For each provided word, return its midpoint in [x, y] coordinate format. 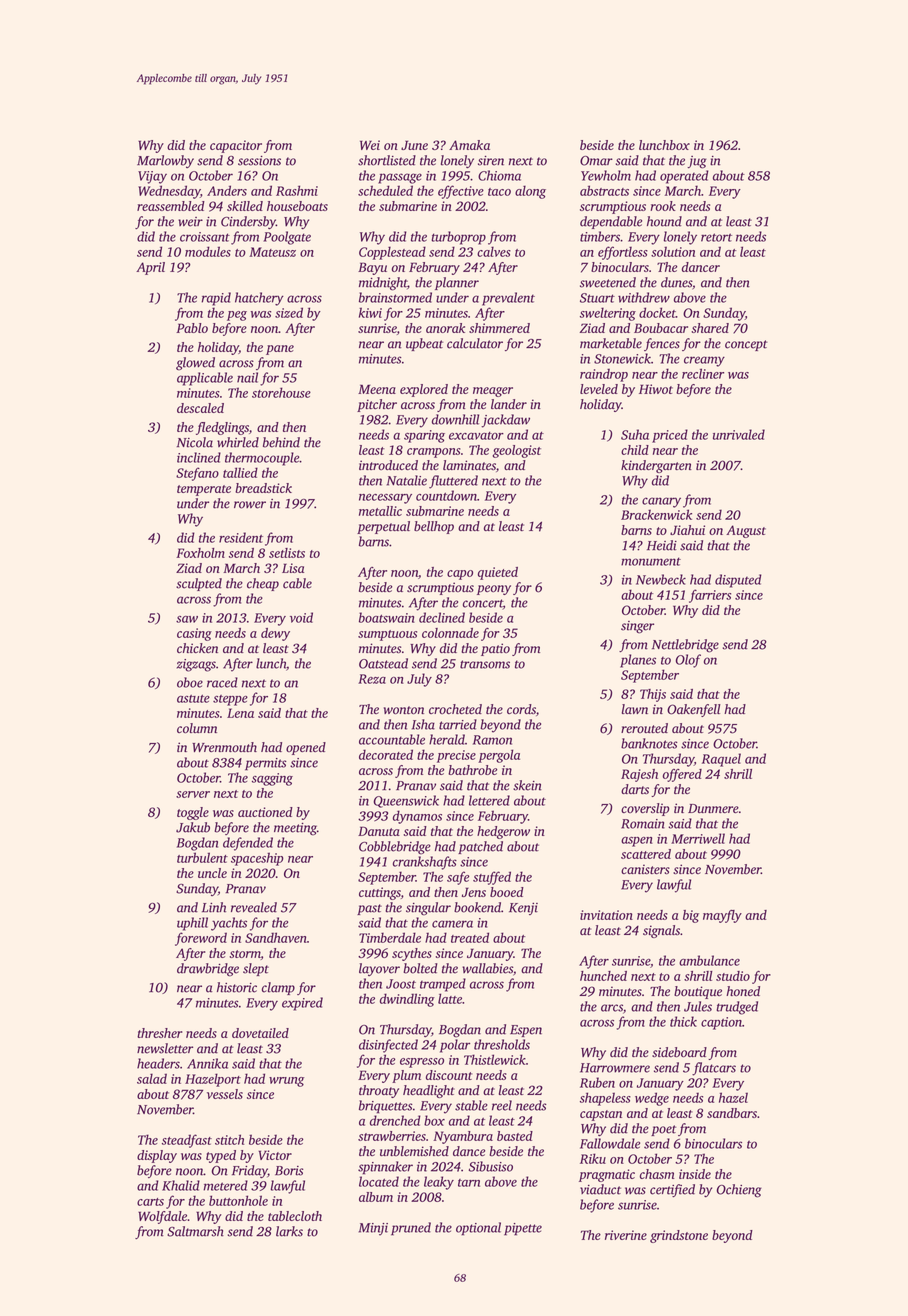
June [414, 145]
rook [663, 206]
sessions [259, 161]
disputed [738, 581]
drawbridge [208, 970]
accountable [392, 739]
